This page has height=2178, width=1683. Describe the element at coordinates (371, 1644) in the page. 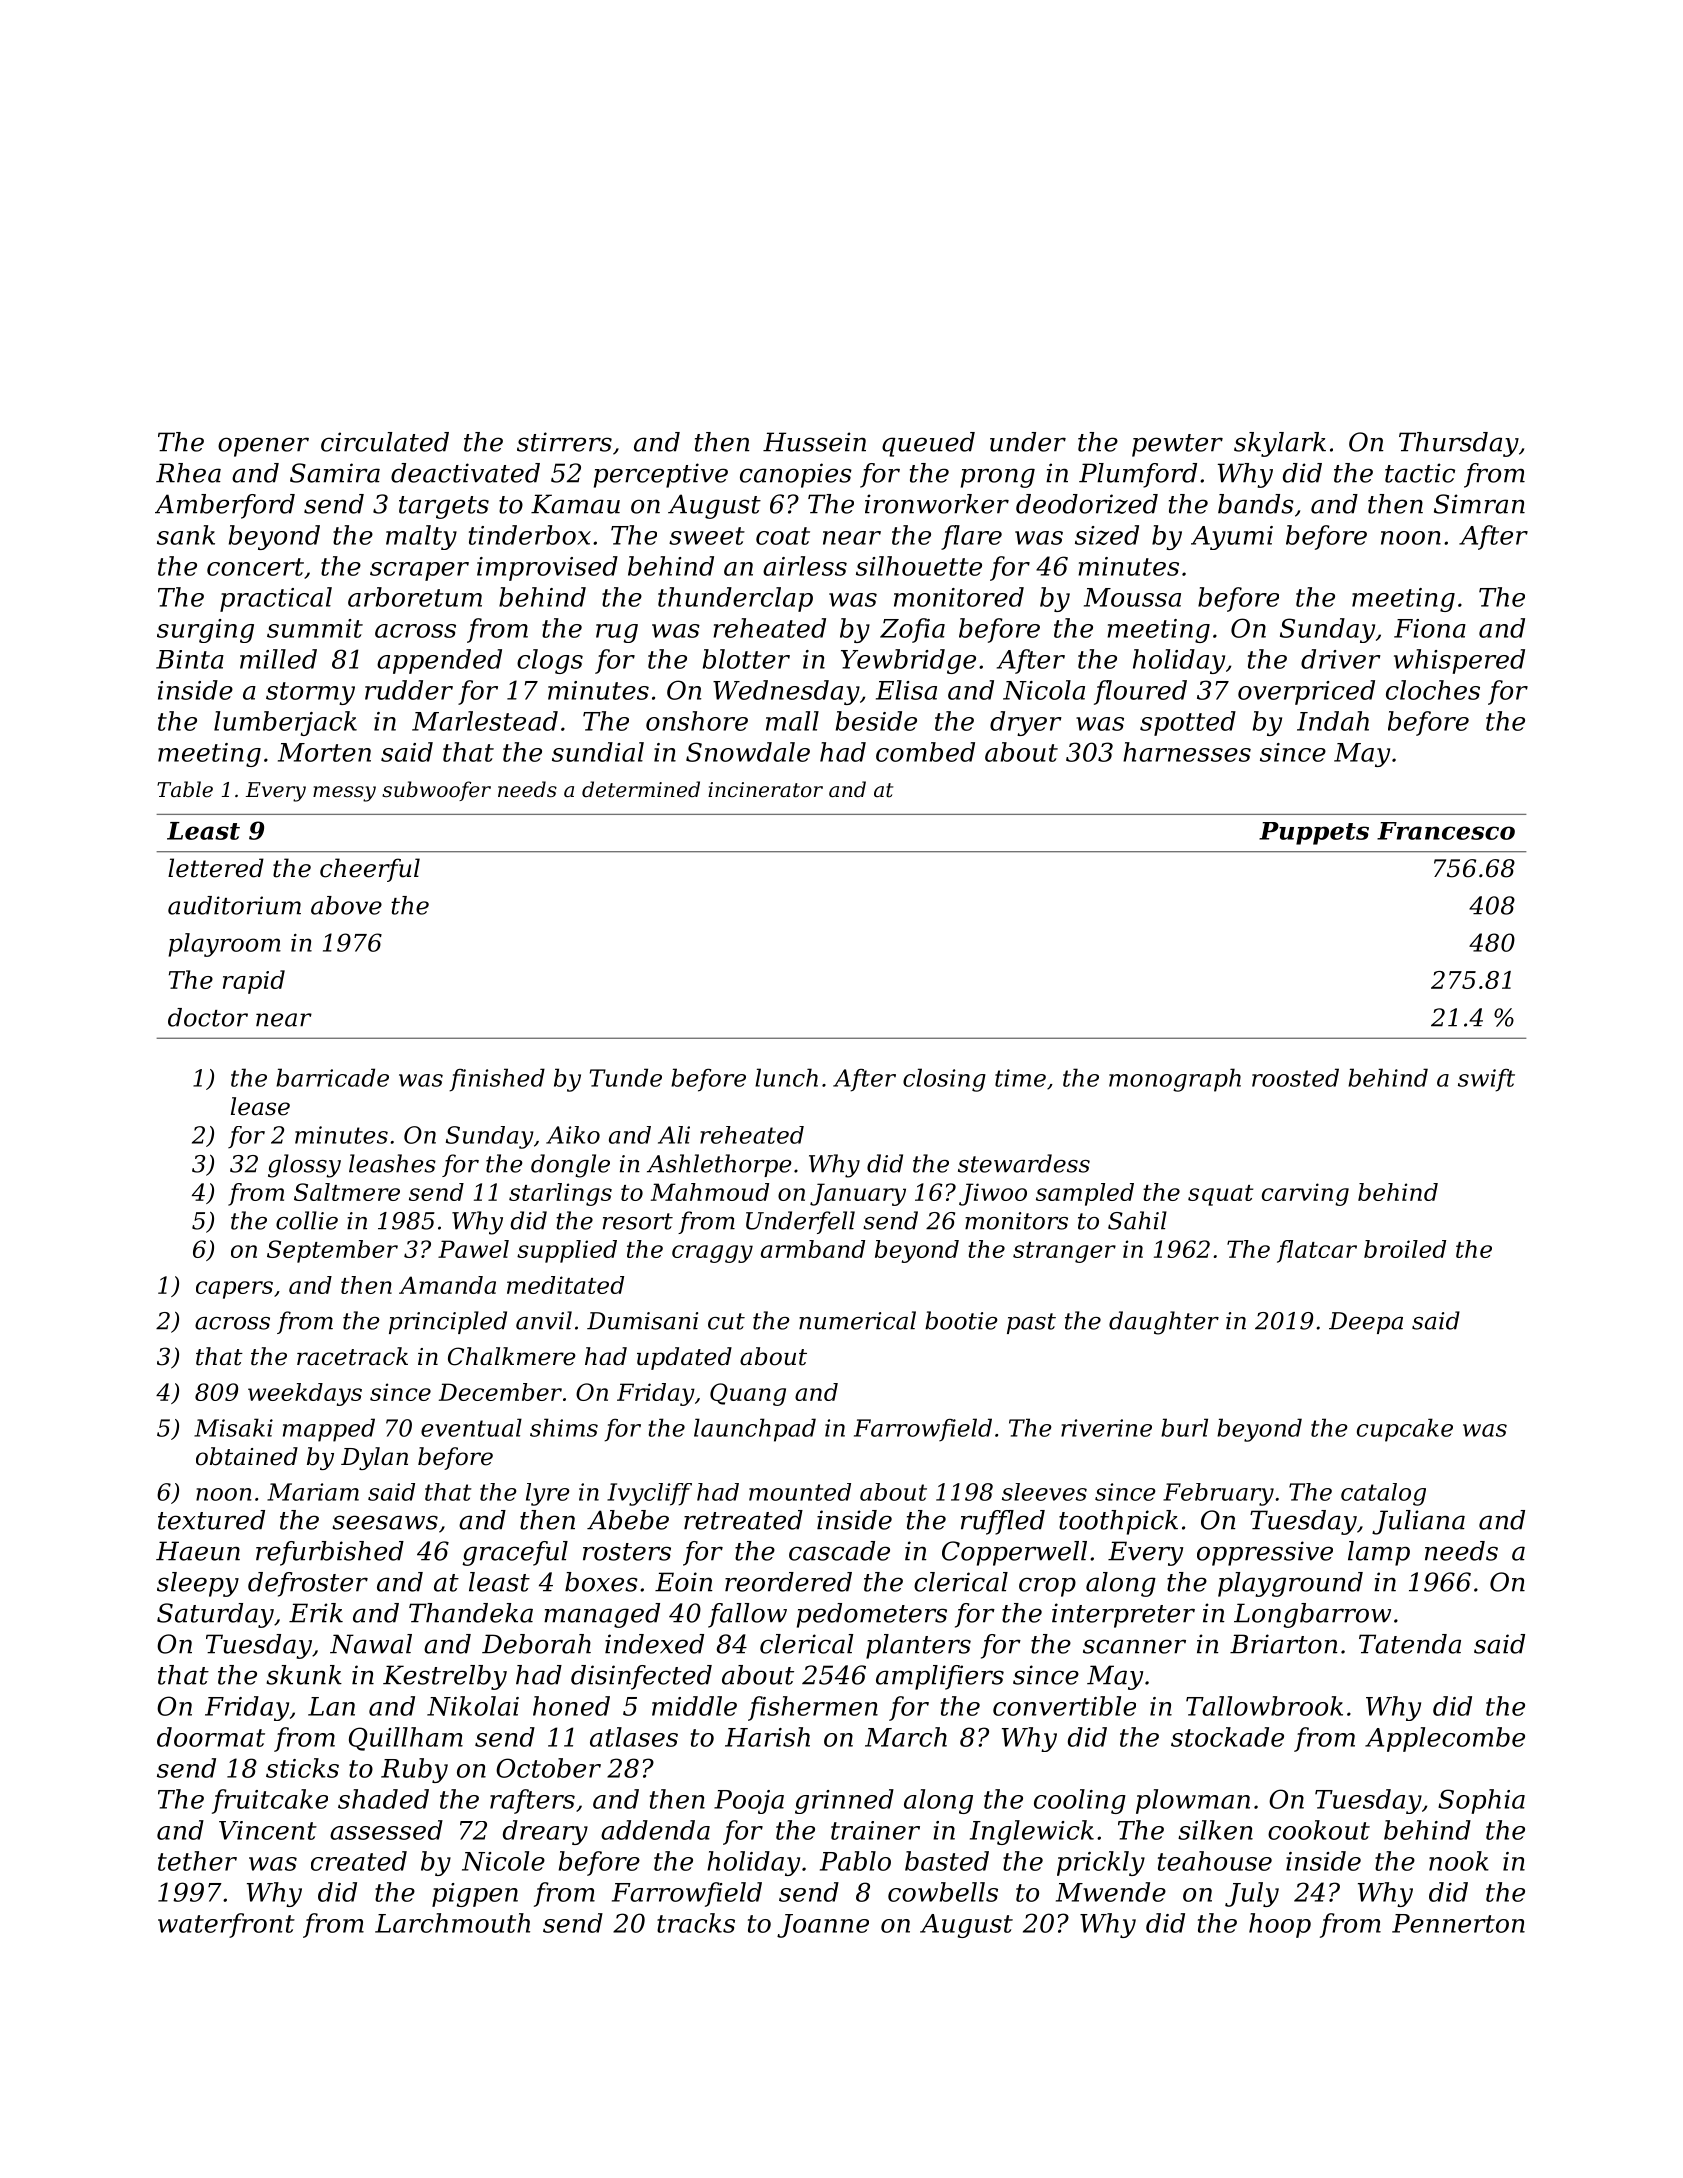

I see `Nawal` at that location.
